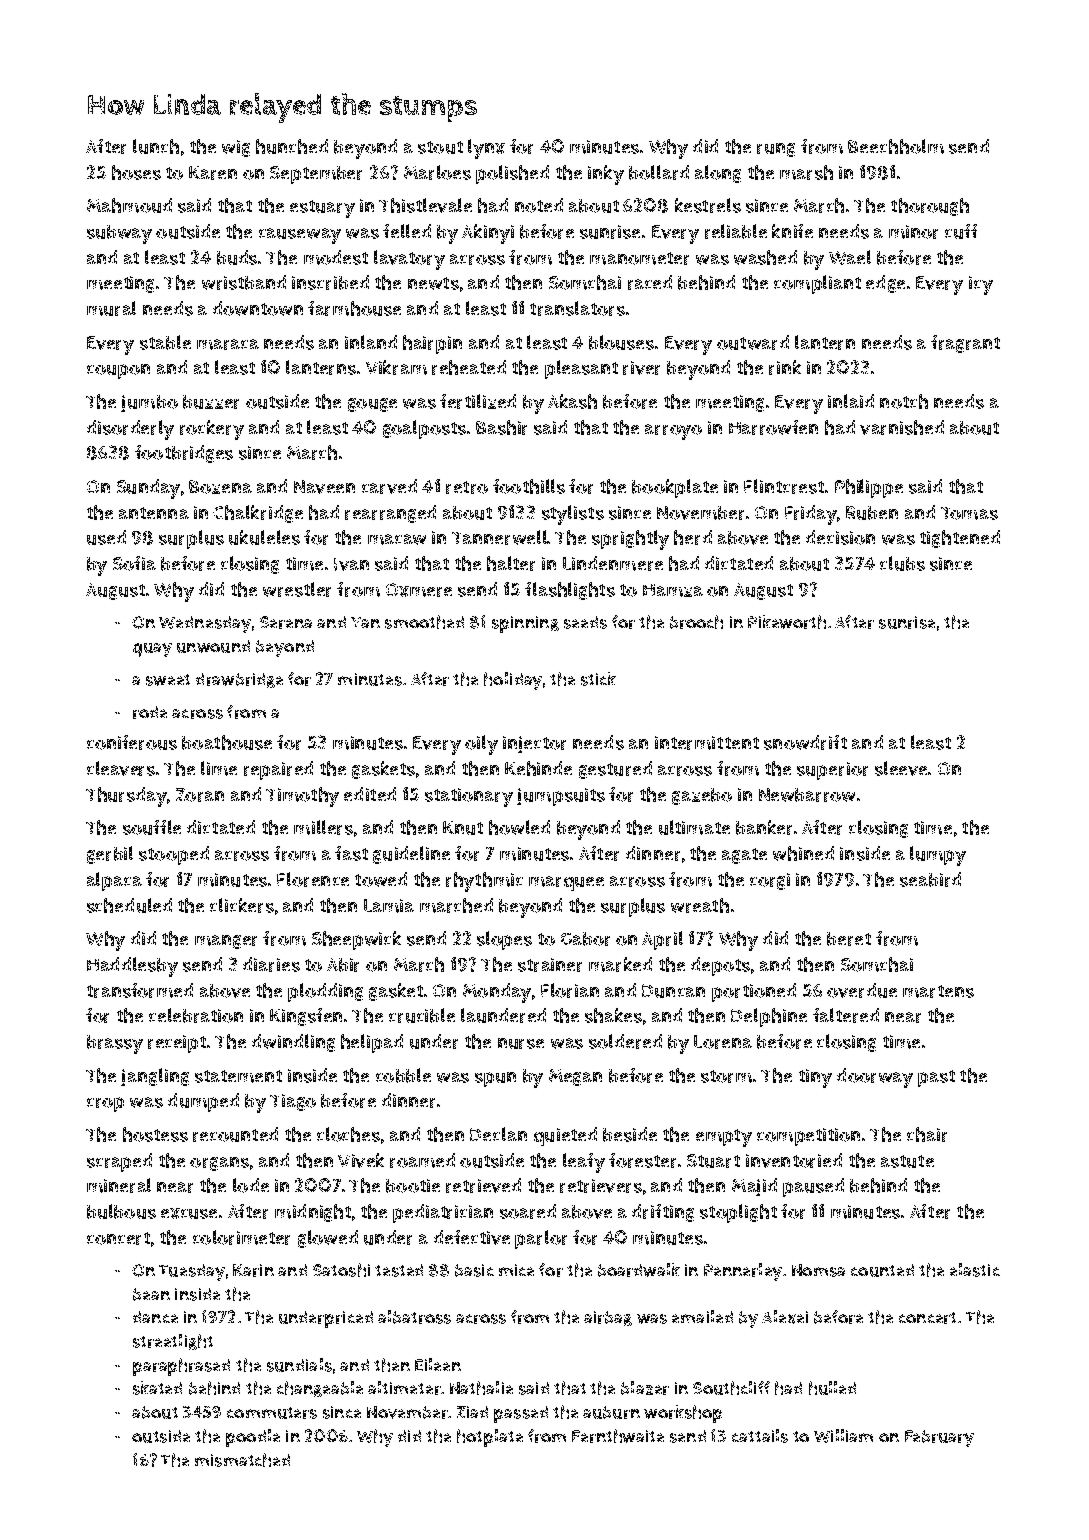  What do you see at coordinates (901, 768) in the screenshot?
I see `sleeve` at bounding box center [901, 768].
